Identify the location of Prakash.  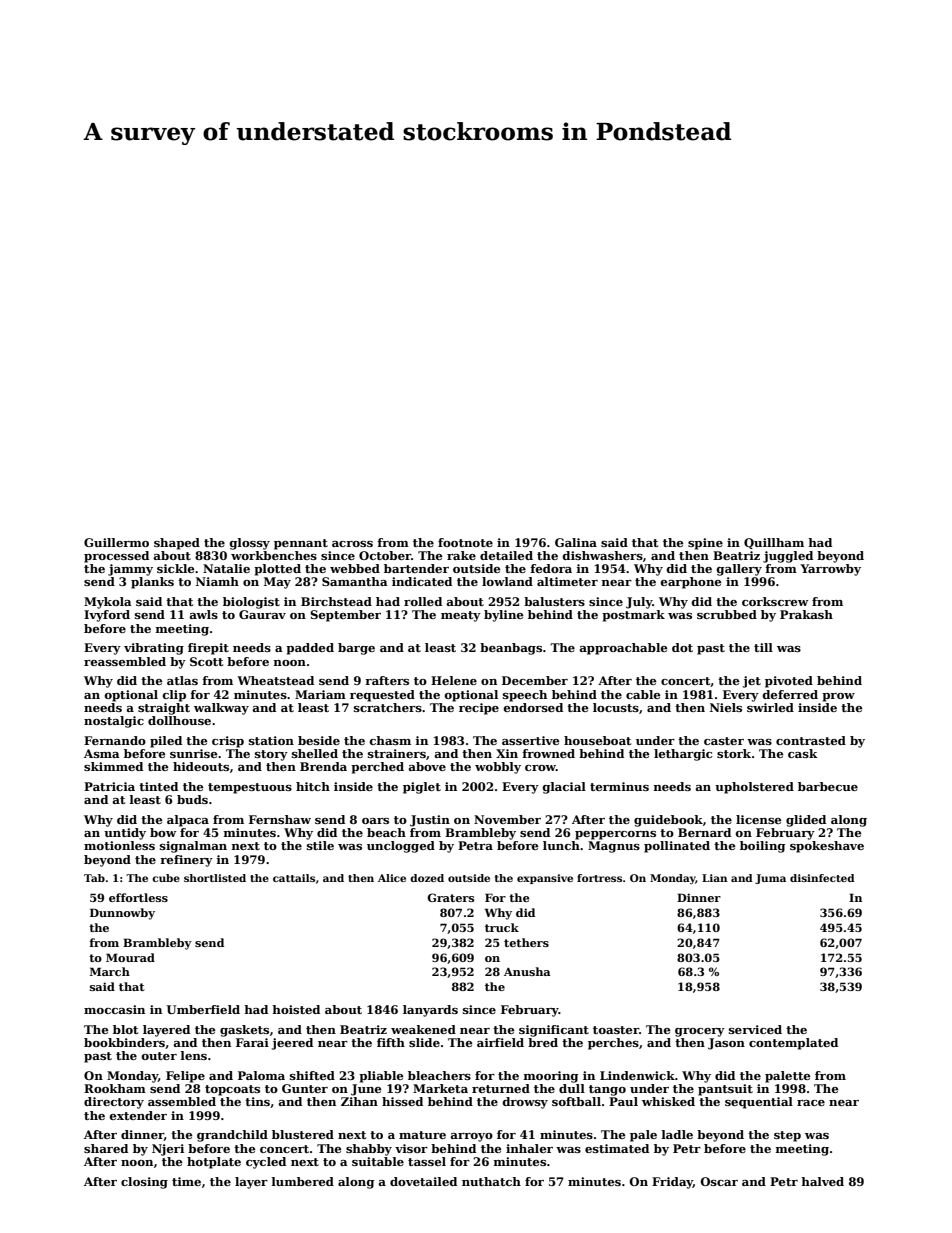
(806, 614).
